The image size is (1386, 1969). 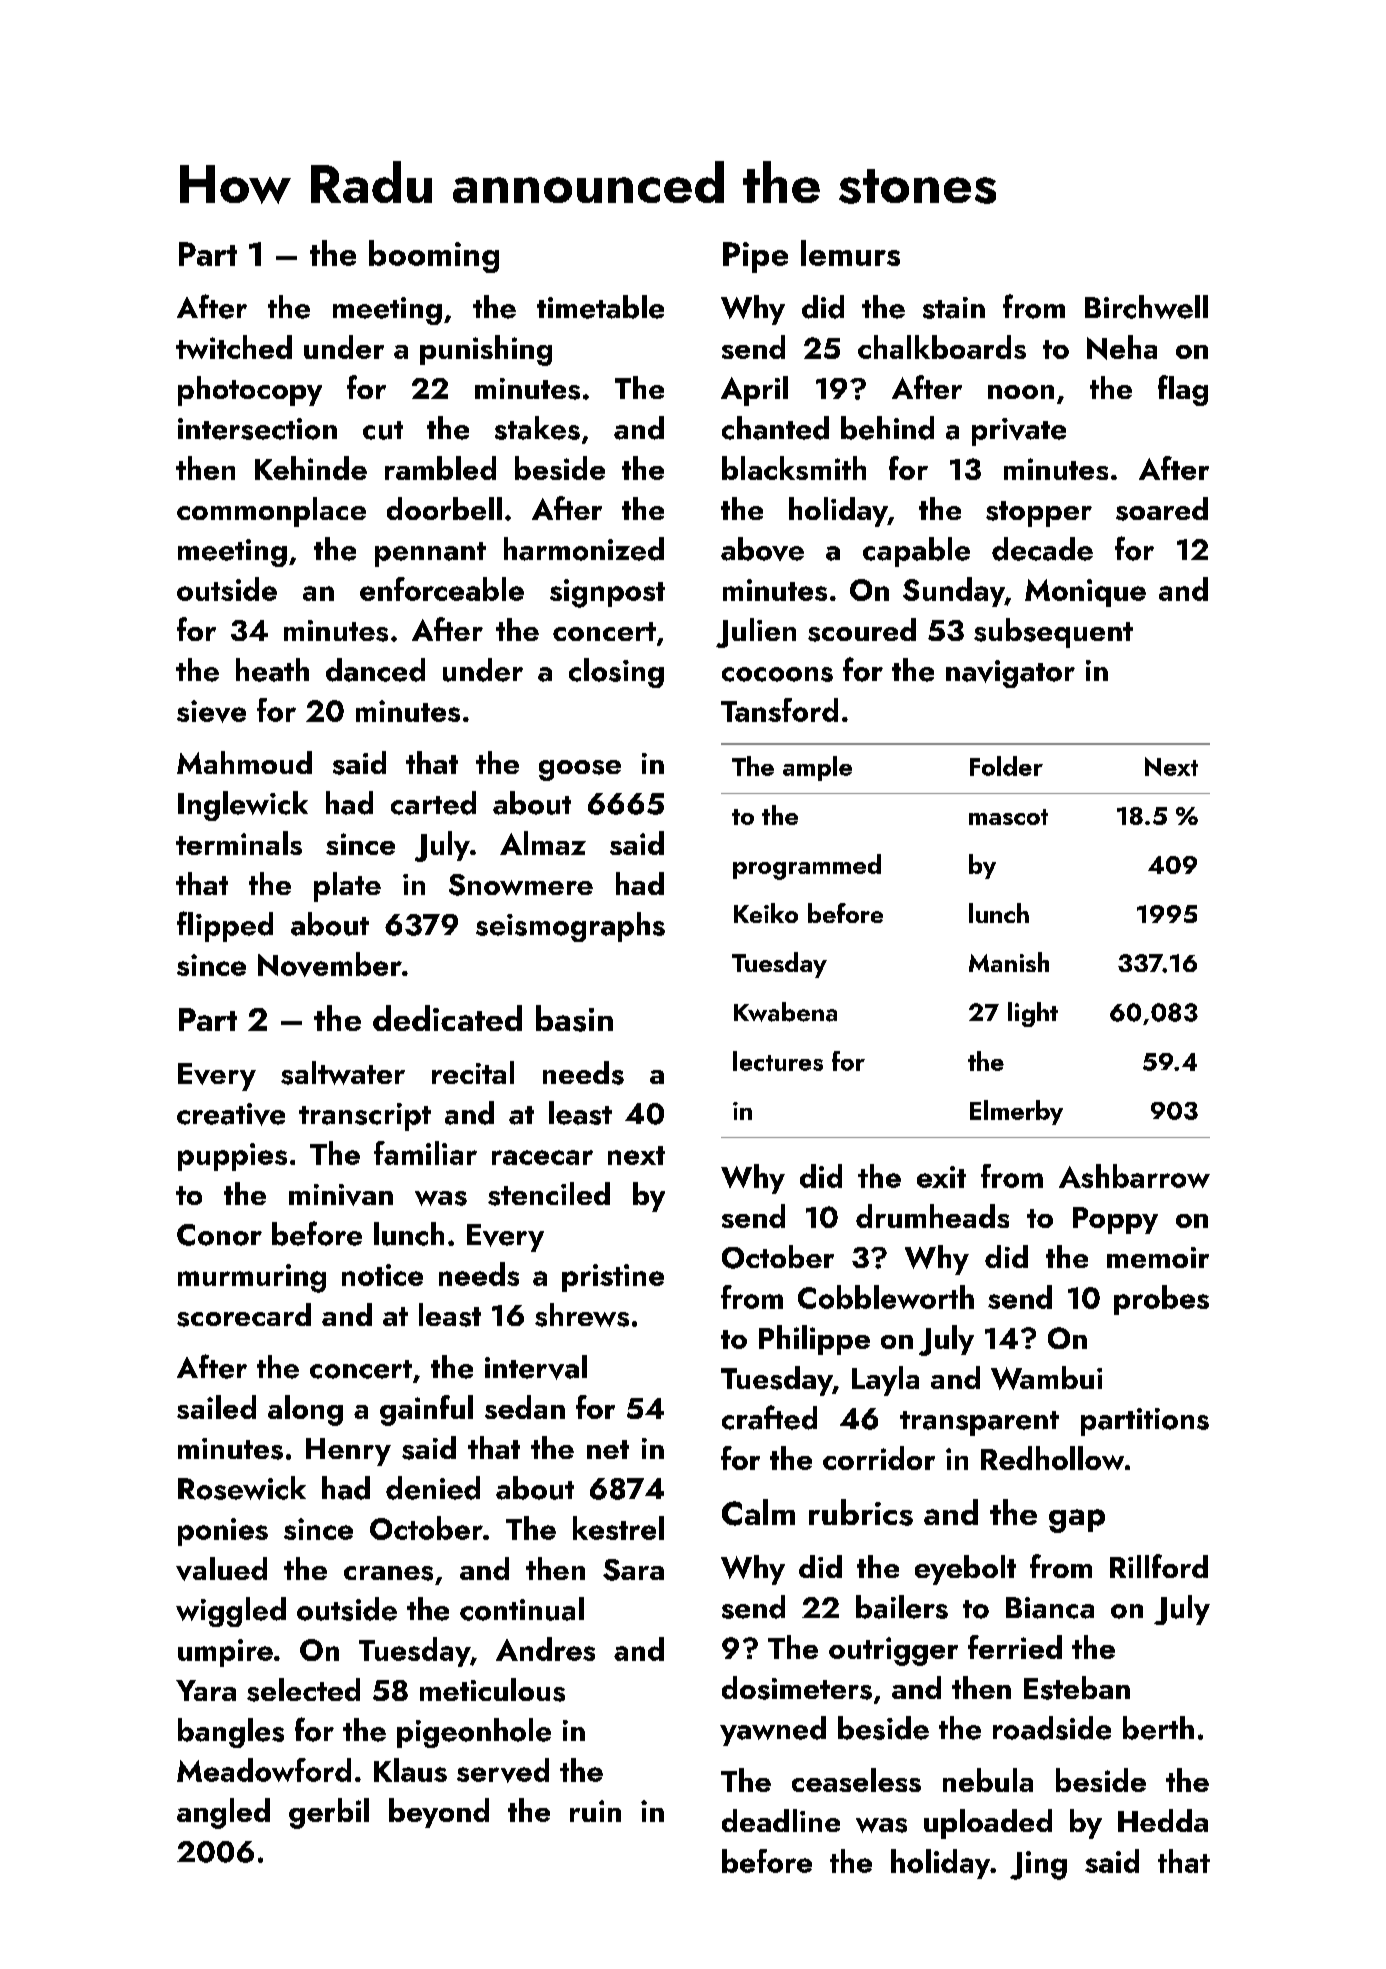 I want to click on Manish, so click(x=1009, y=962).
